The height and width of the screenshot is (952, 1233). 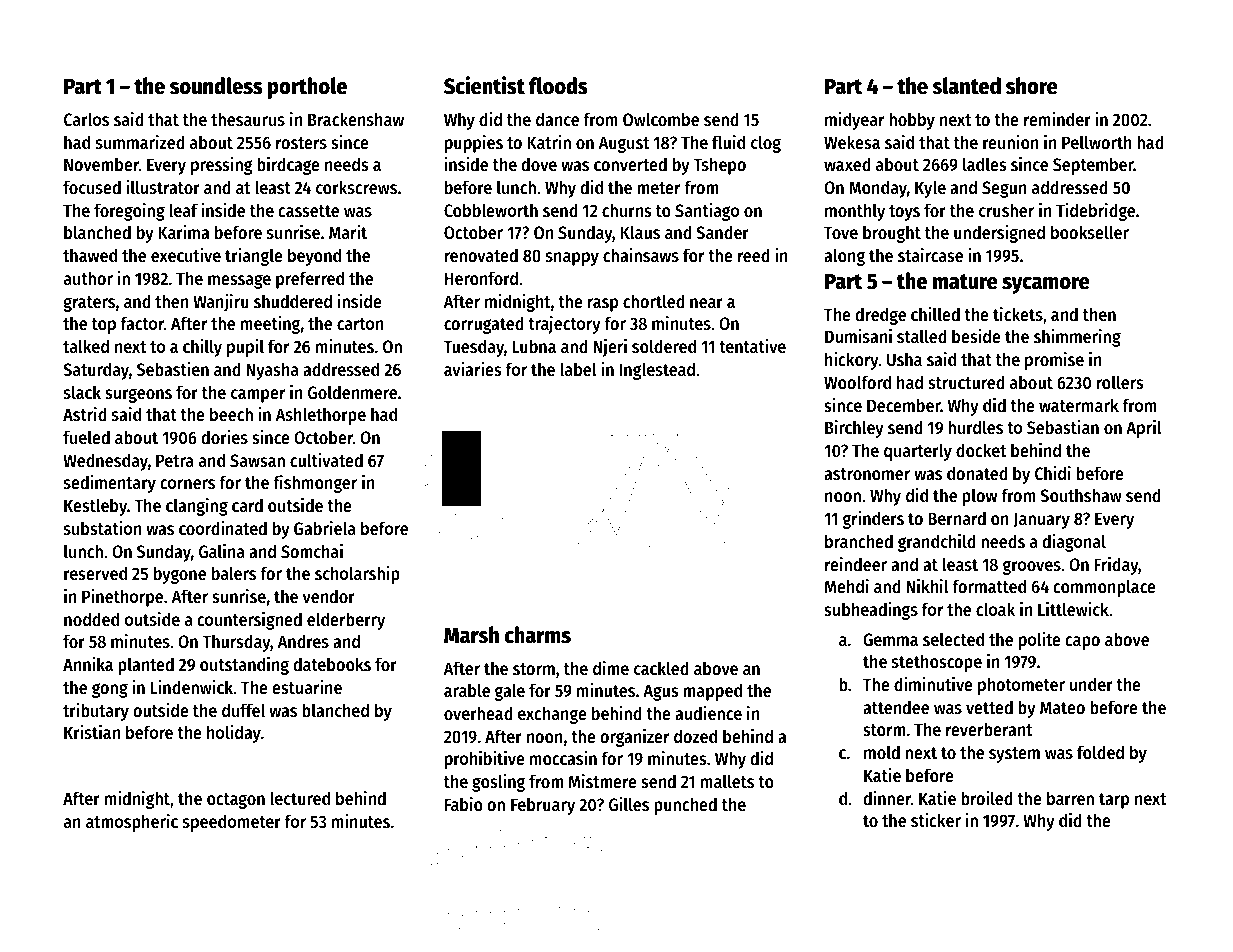 What do you see at coordinates (96, 712) in the screenshot?
I see `tributary` at bounding box center [96, 712].
